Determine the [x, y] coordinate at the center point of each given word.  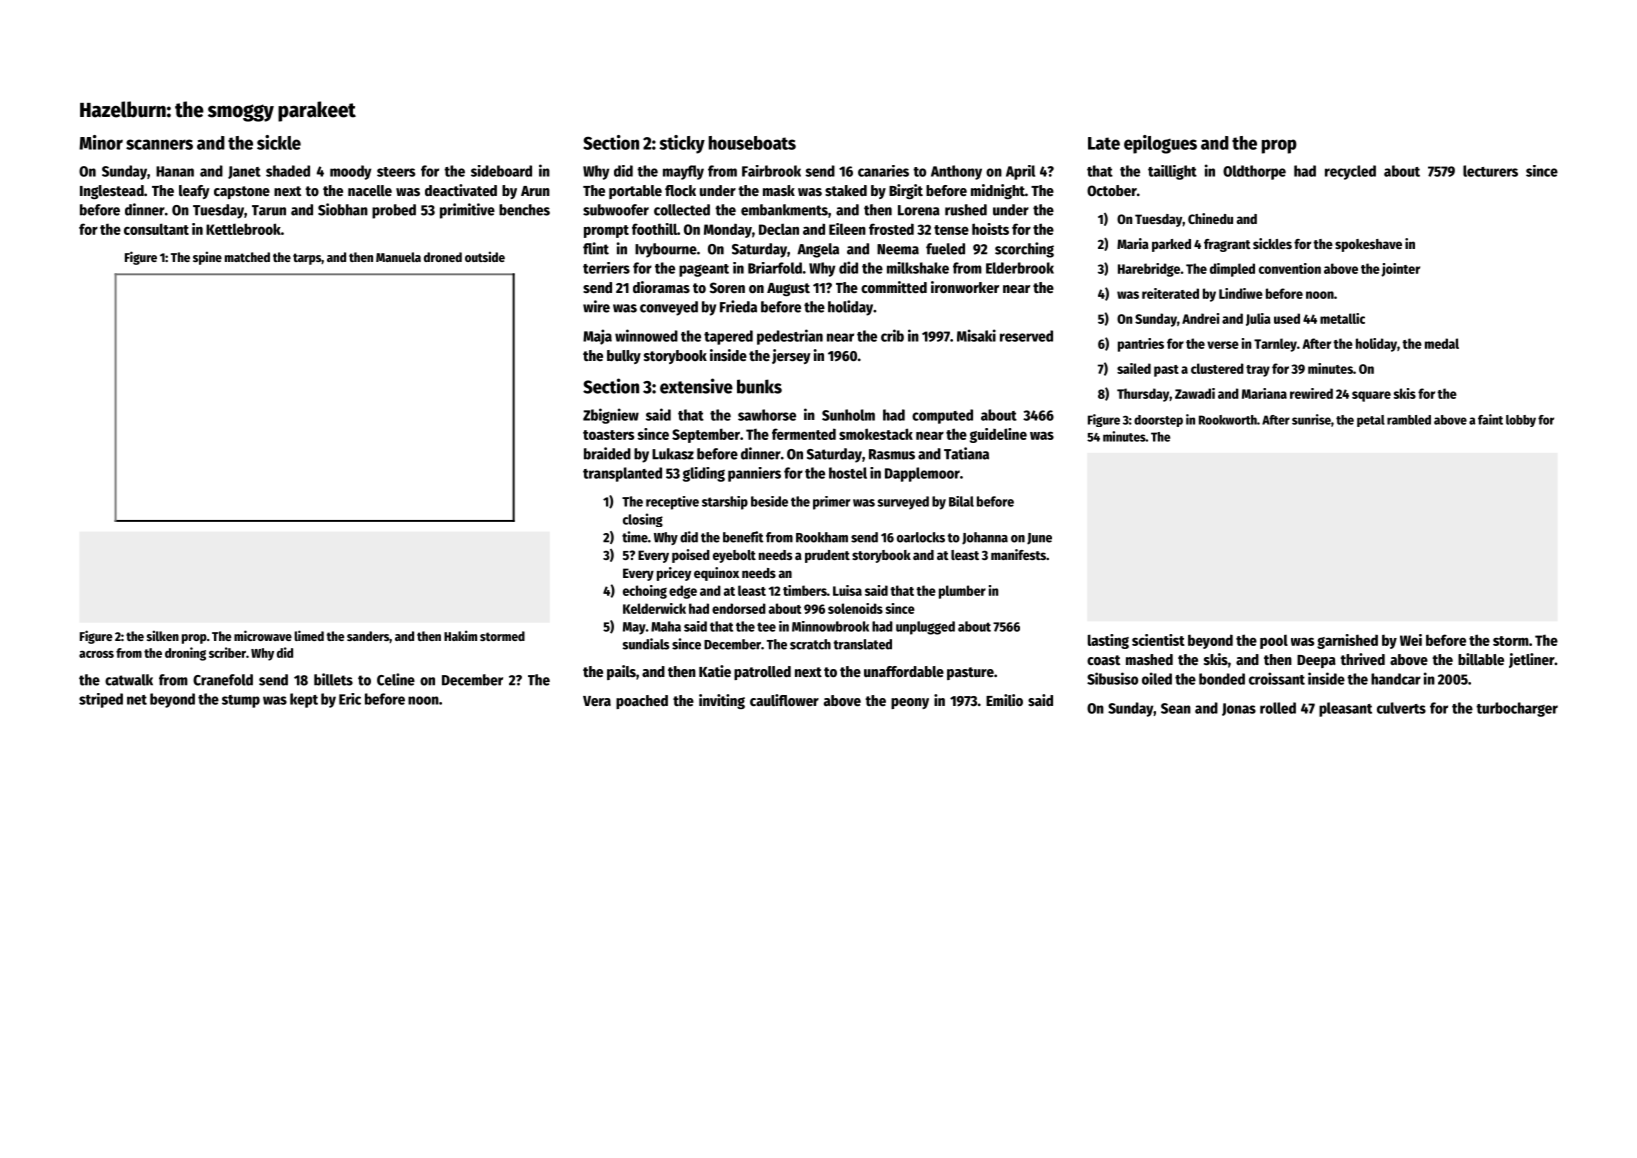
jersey [791, 356]
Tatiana [966, 453]
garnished [1347, 641]
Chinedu [1210, 218]
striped [101, 700]
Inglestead [112, 192]
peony [910, 703]
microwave [263, 635]
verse [1223, 345]
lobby [1521, 421]
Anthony [956, 172]
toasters [608, 435]
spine [207, 258]
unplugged [925, 628]
